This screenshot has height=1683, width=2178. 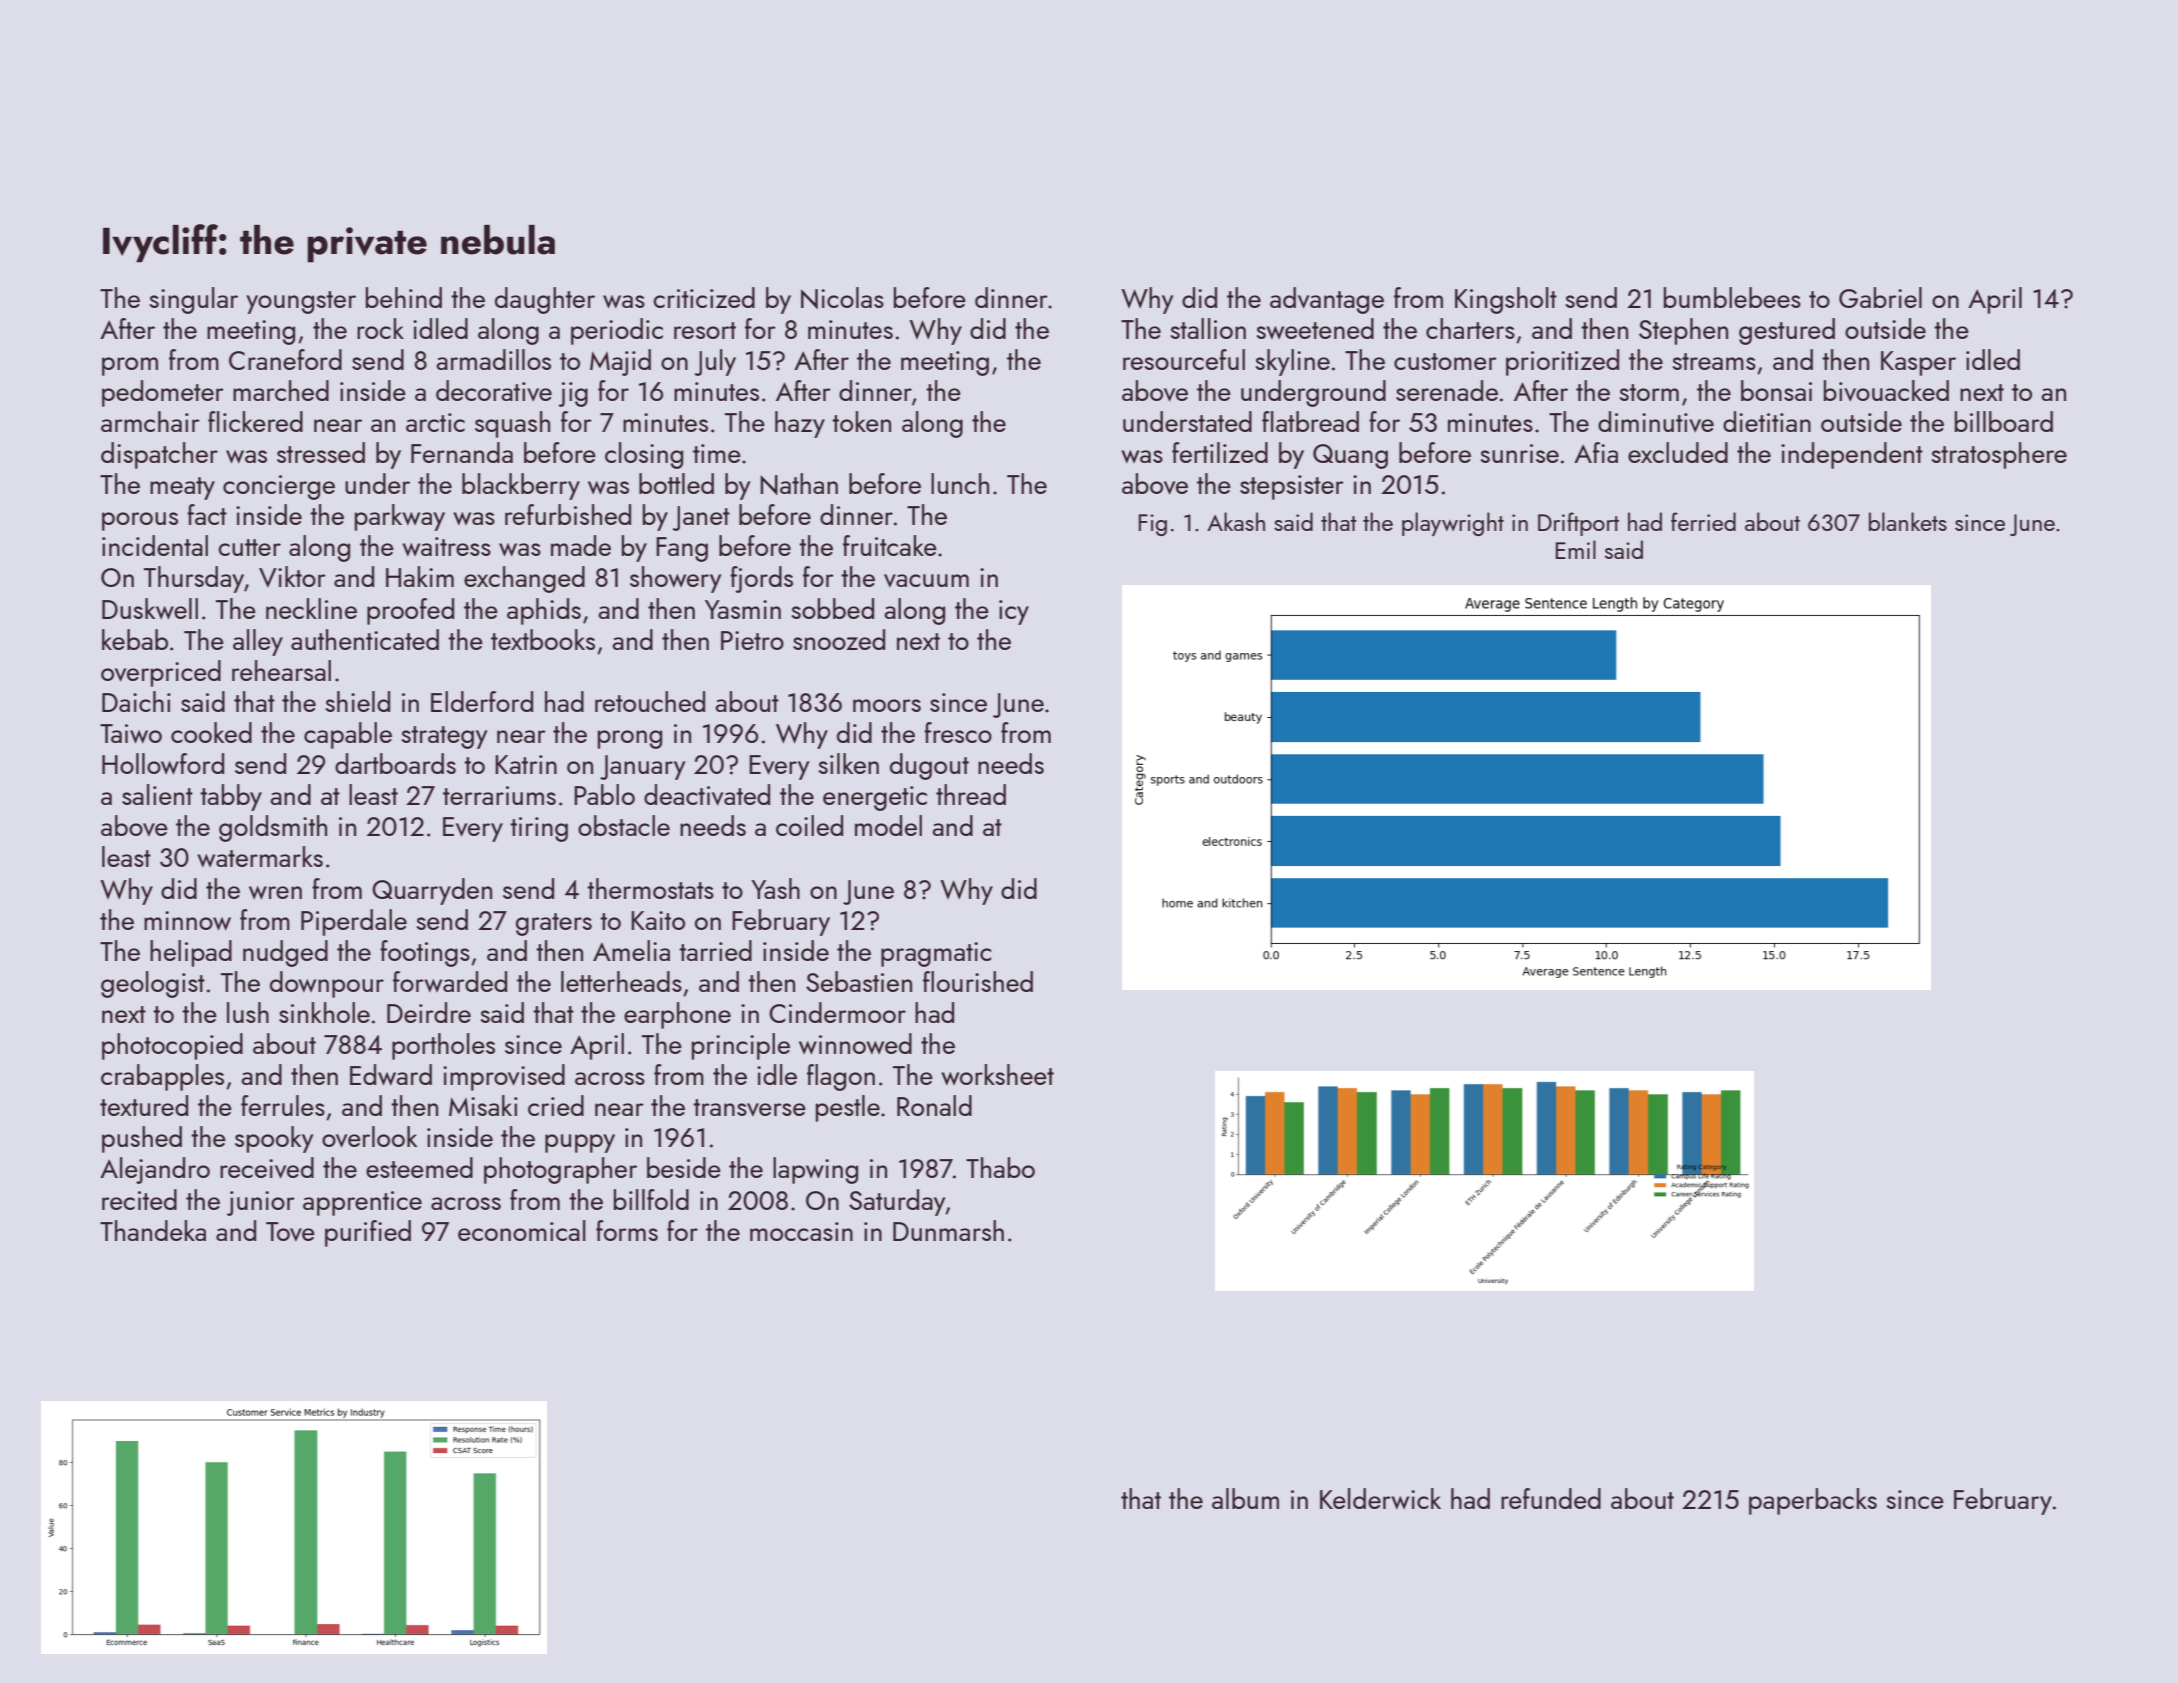 What do you see at coordinates (890, 545) in the screenshot?
I see `fruitcake` at bounding box center [890, 545].
